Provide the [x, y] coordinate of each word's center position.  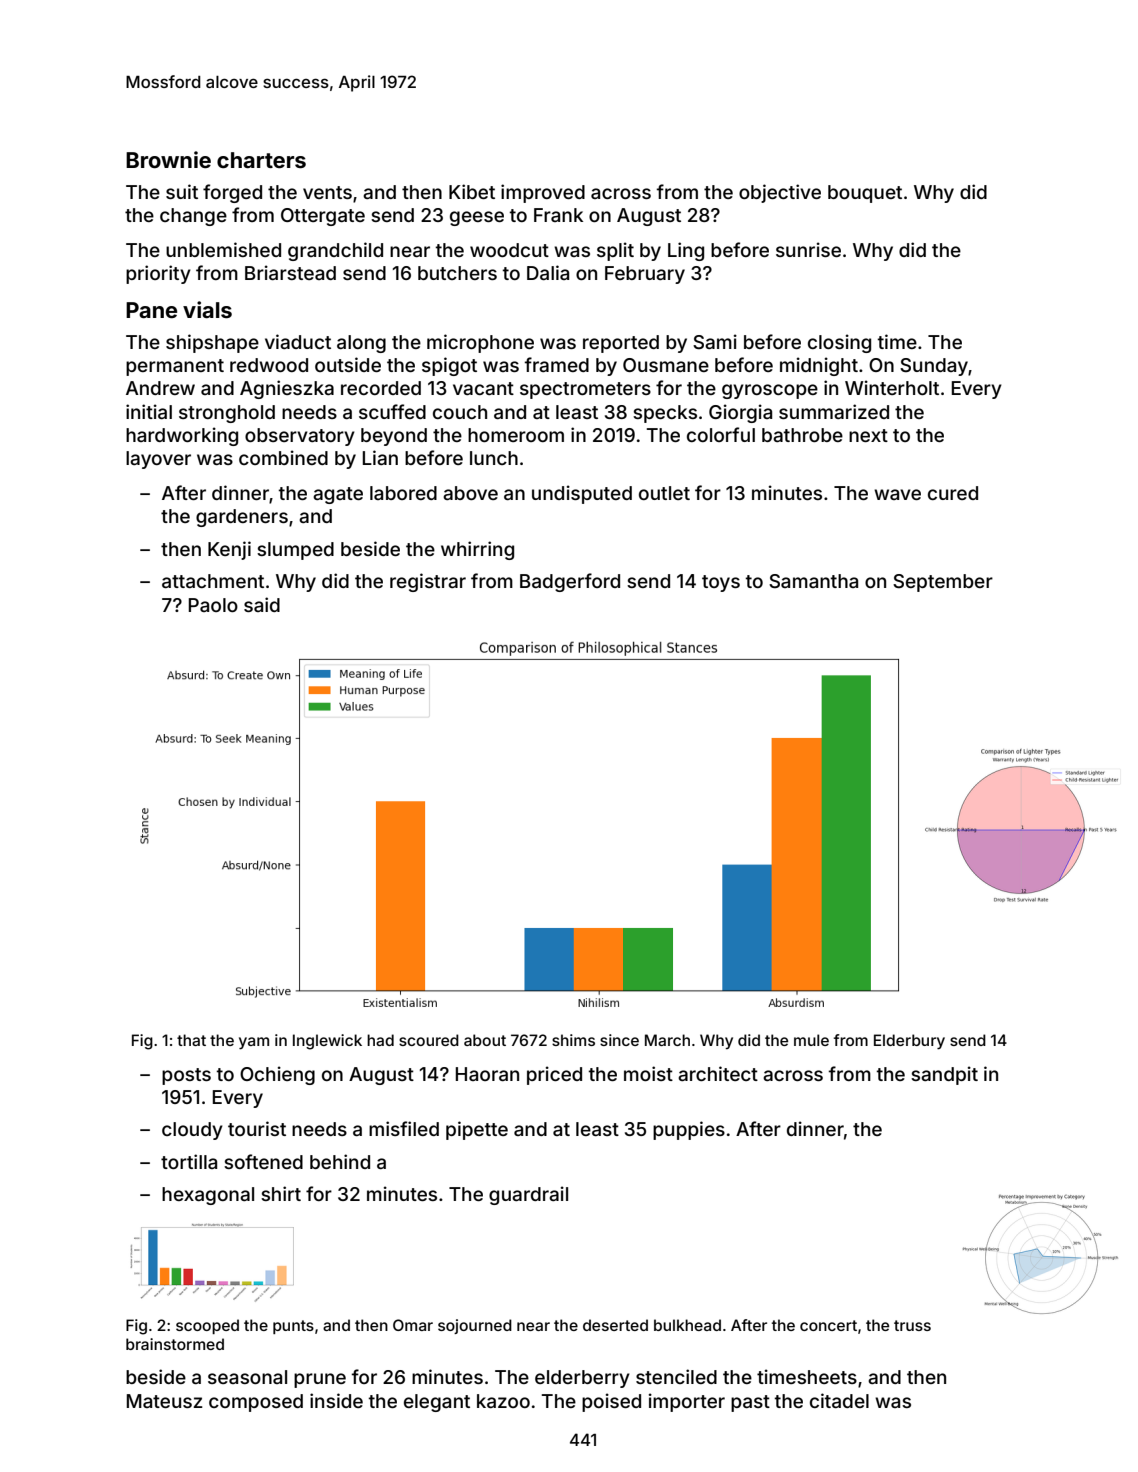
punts [293, 1327]
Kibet [472, 191]
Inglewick [327, 1042]
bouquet [865, 194]
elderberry [582, 1379]
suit [182, 191]
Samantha [813, 581]
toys [721, 583]
